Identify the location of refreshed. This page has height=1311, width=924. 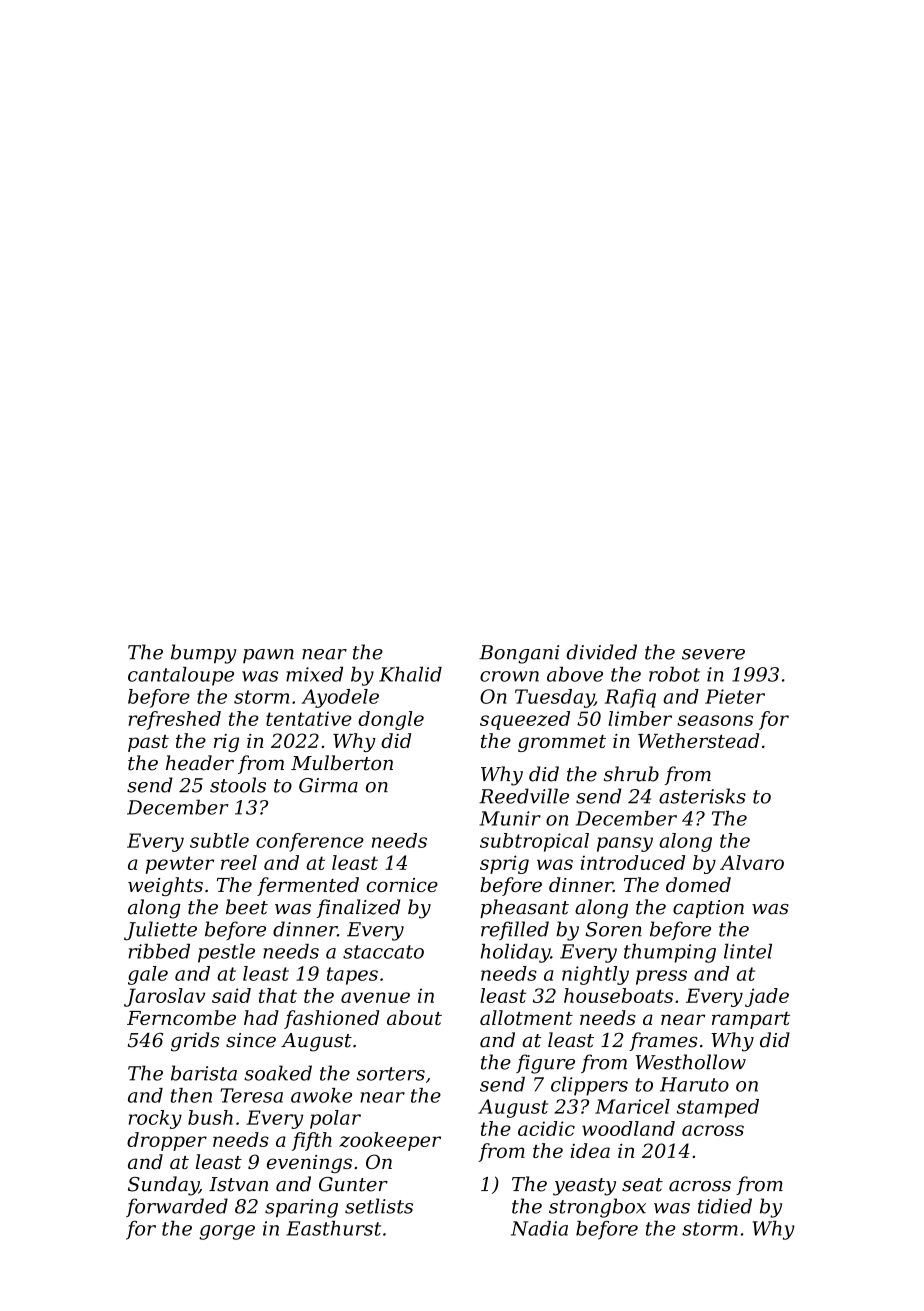
(174, 720).
